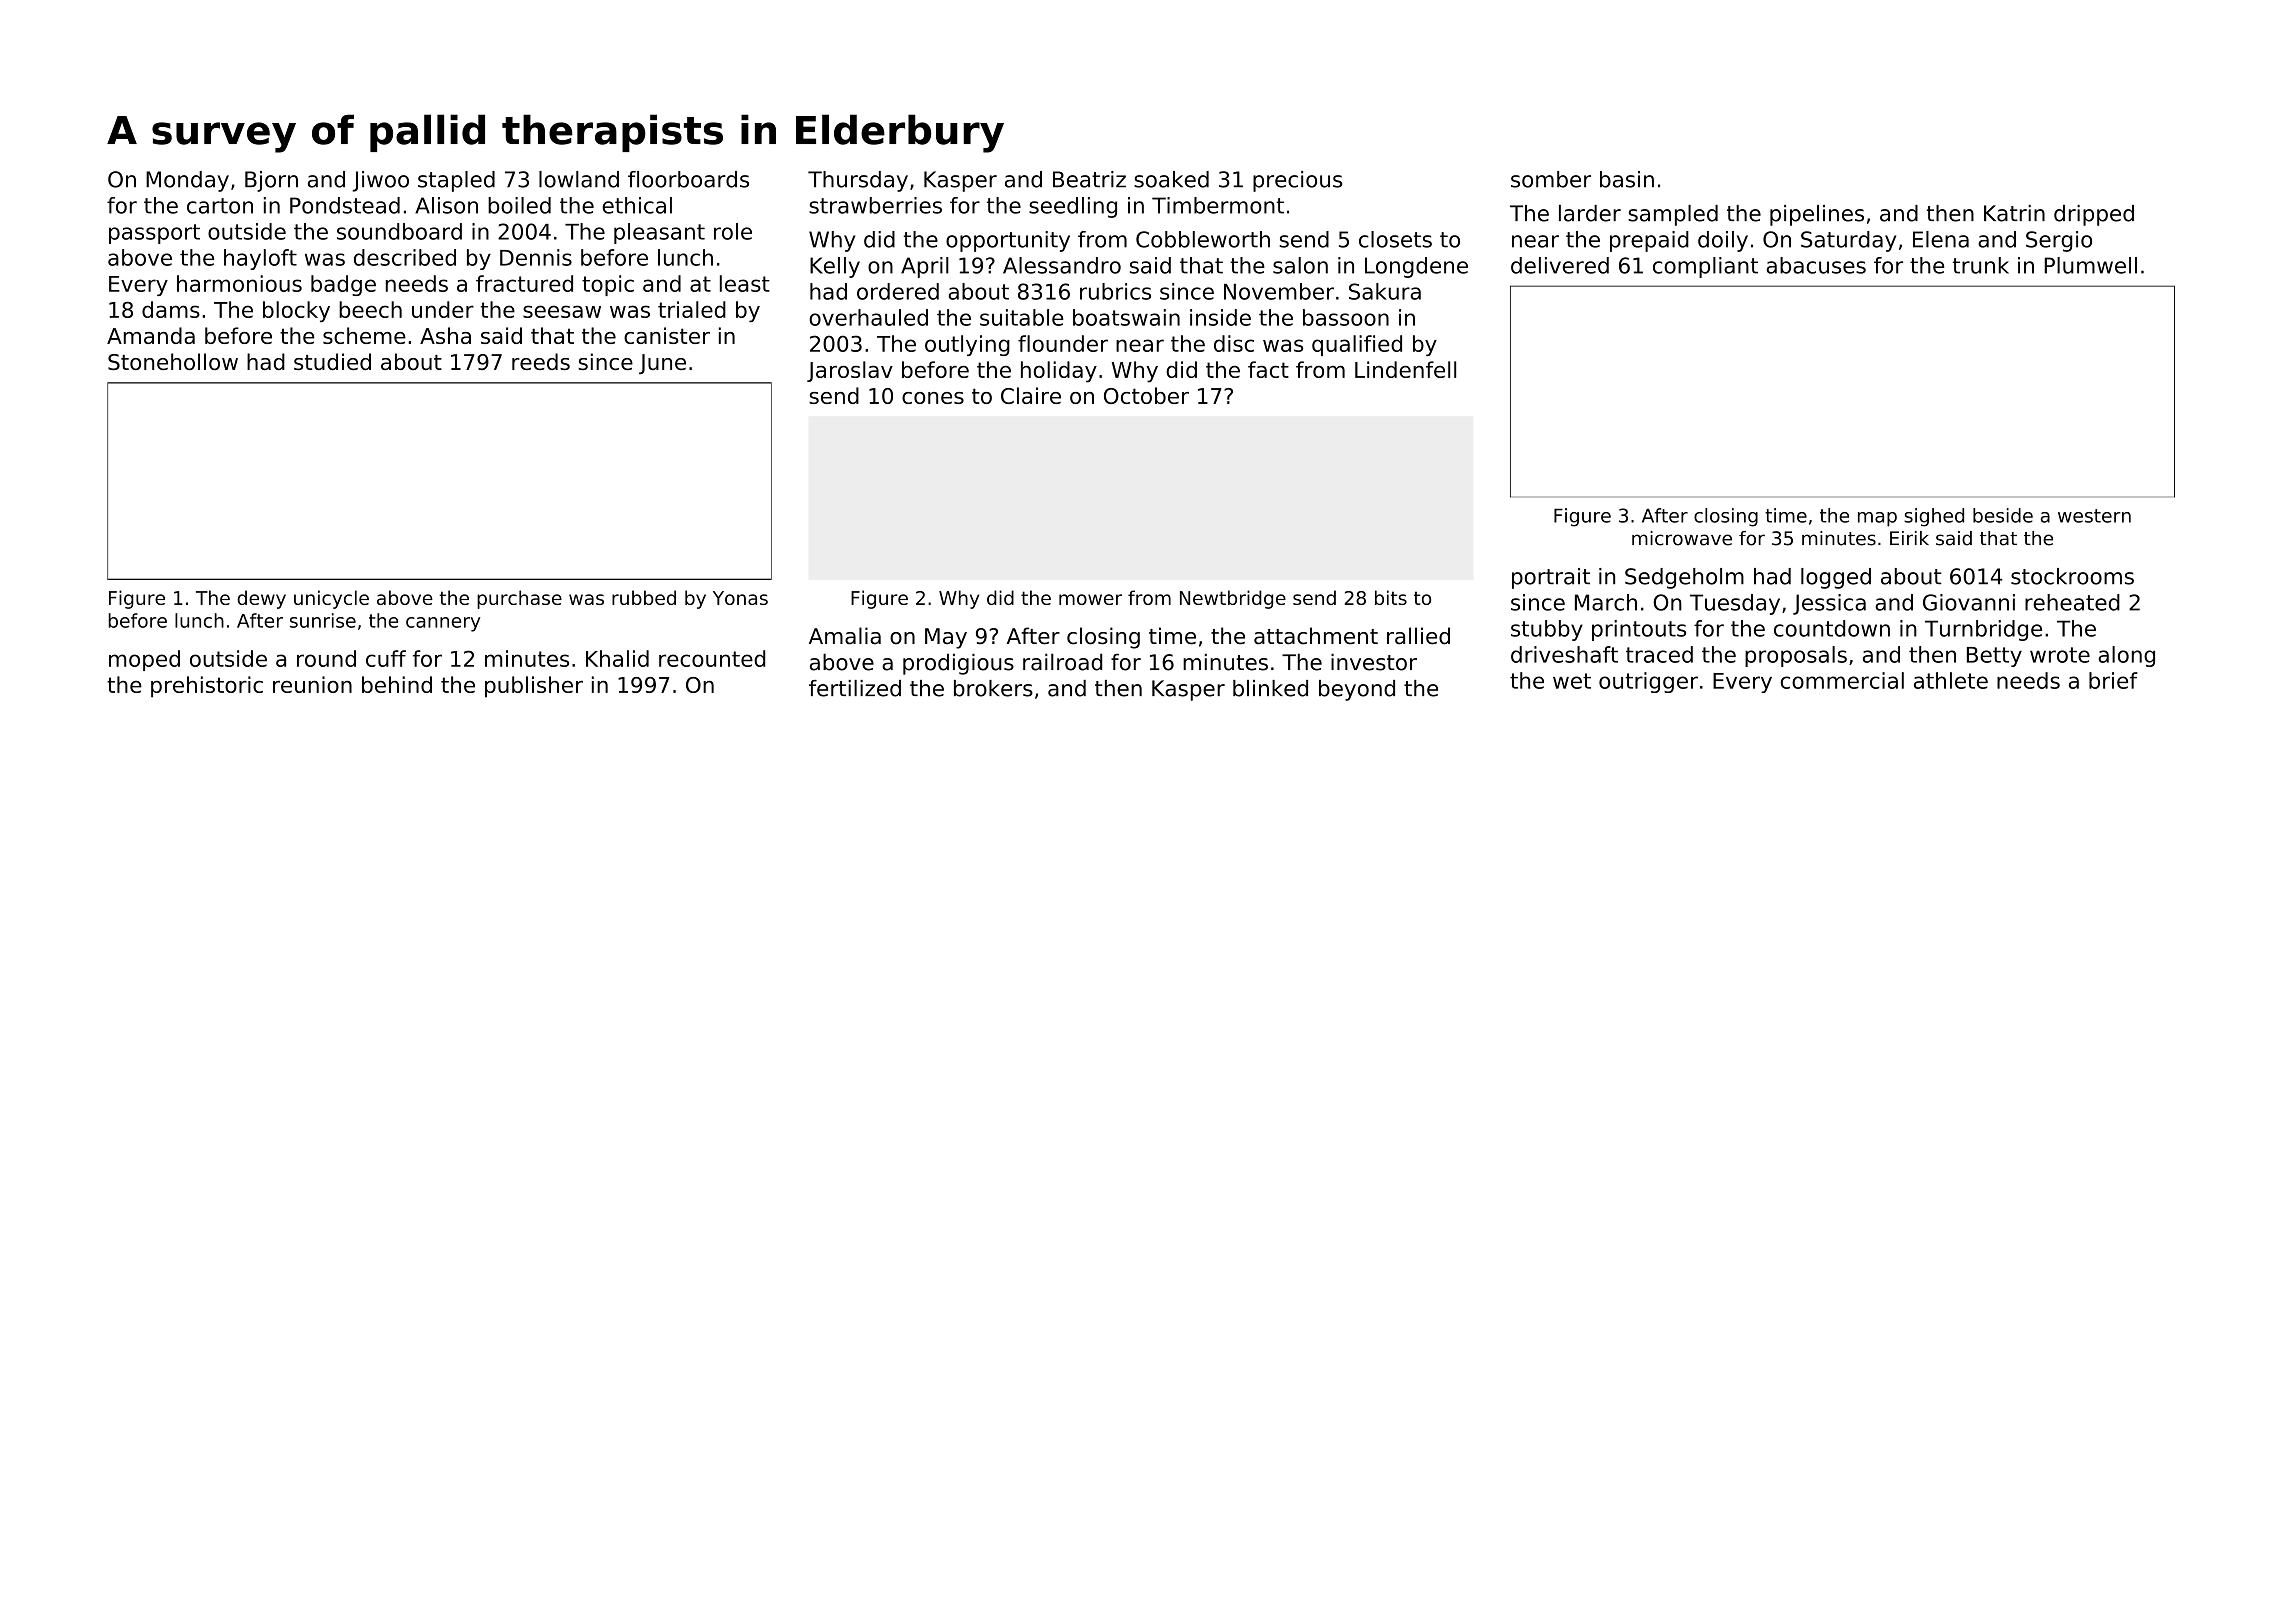 The width and height of the screenshot is (2282, 1614). I want to click on trialed, so click(692, 309).
